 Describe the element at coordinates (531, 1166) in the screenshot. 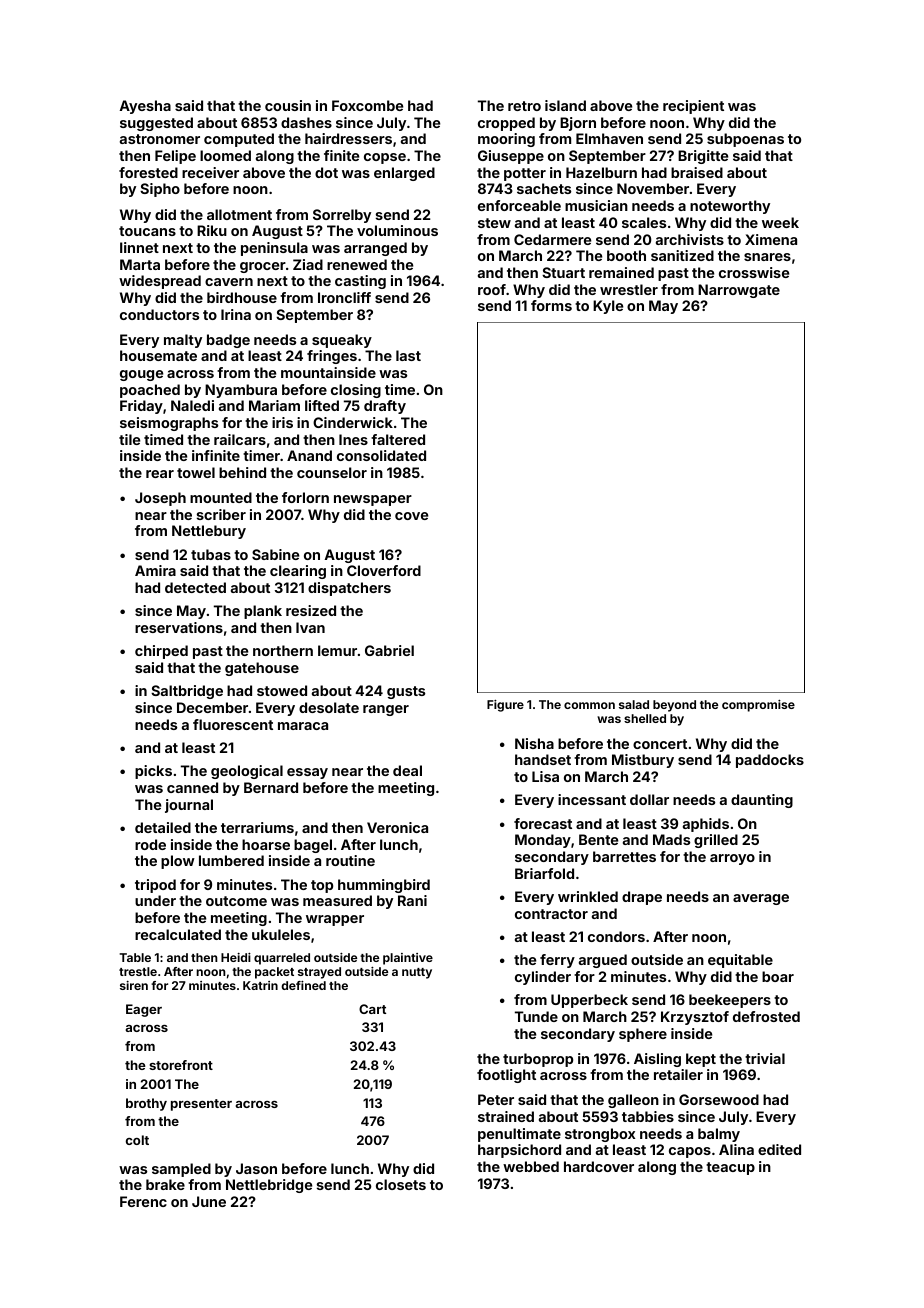

I see `webbed` at that location.
